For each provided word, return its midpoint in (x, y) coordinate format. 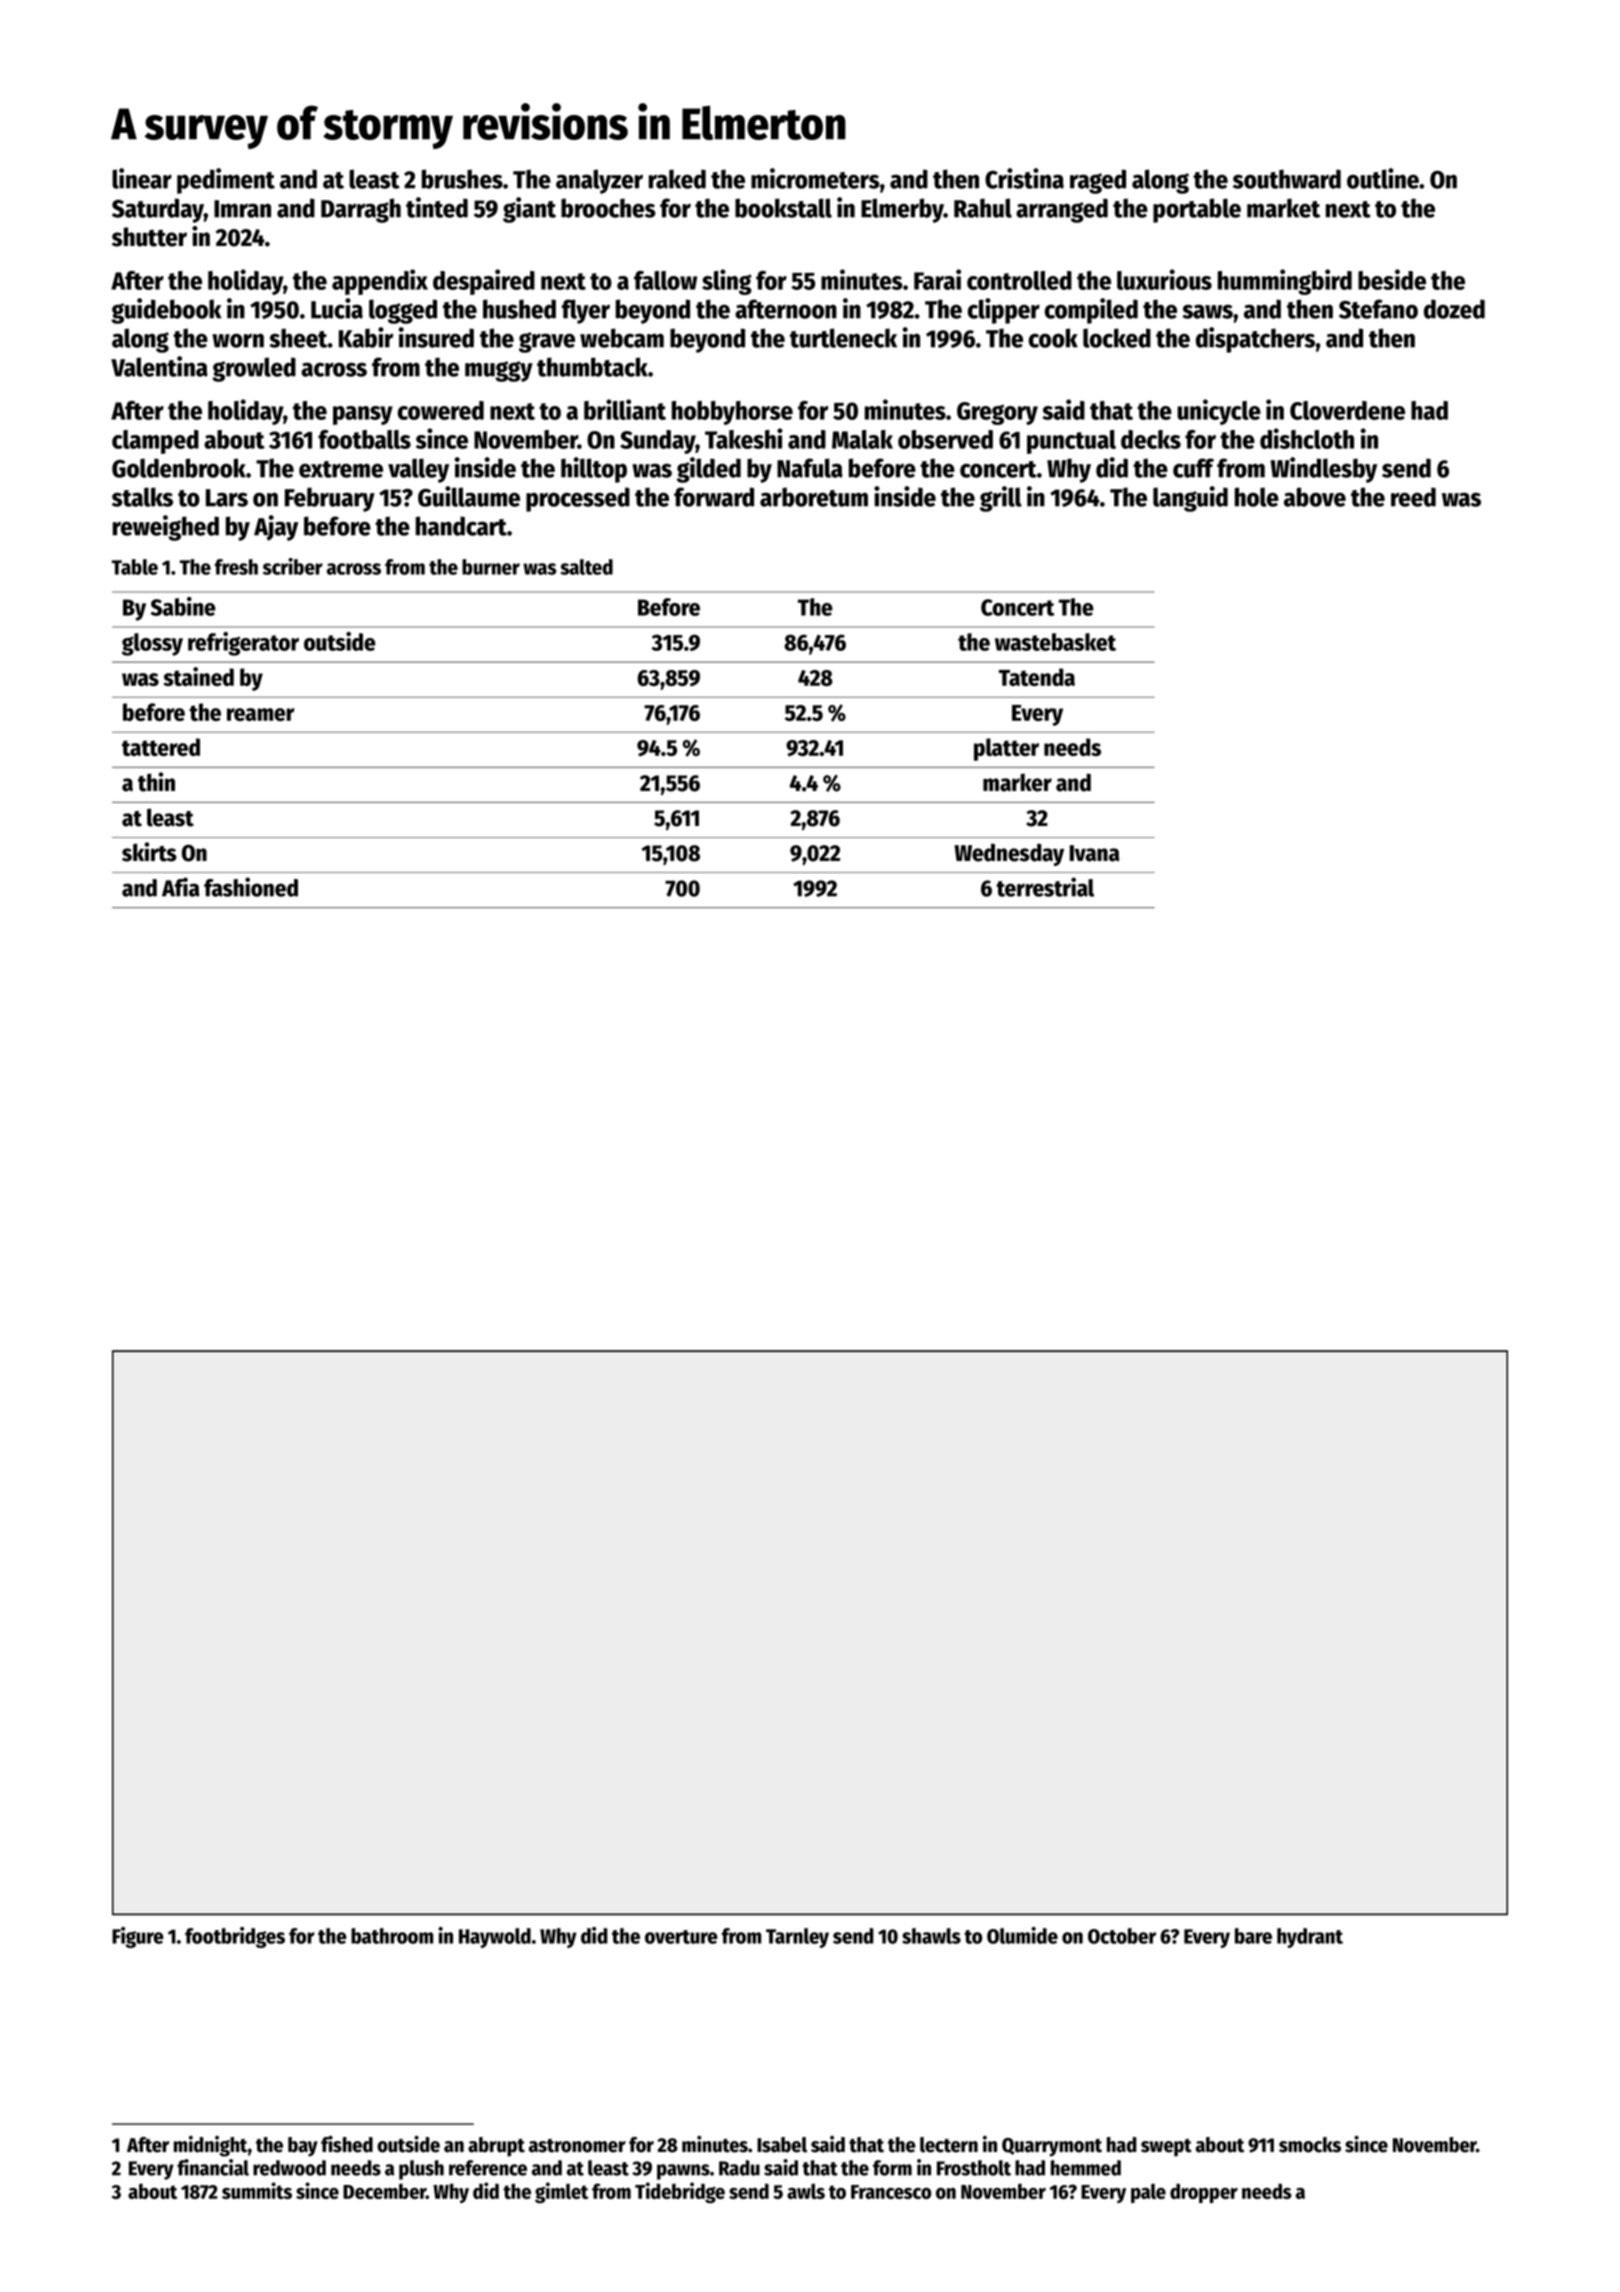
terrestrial (1045, 887)
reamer (261, 714)
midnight (210, 2146)
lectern (949, 2145)
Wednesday (1009, 854)
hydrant (1310, 1938)
